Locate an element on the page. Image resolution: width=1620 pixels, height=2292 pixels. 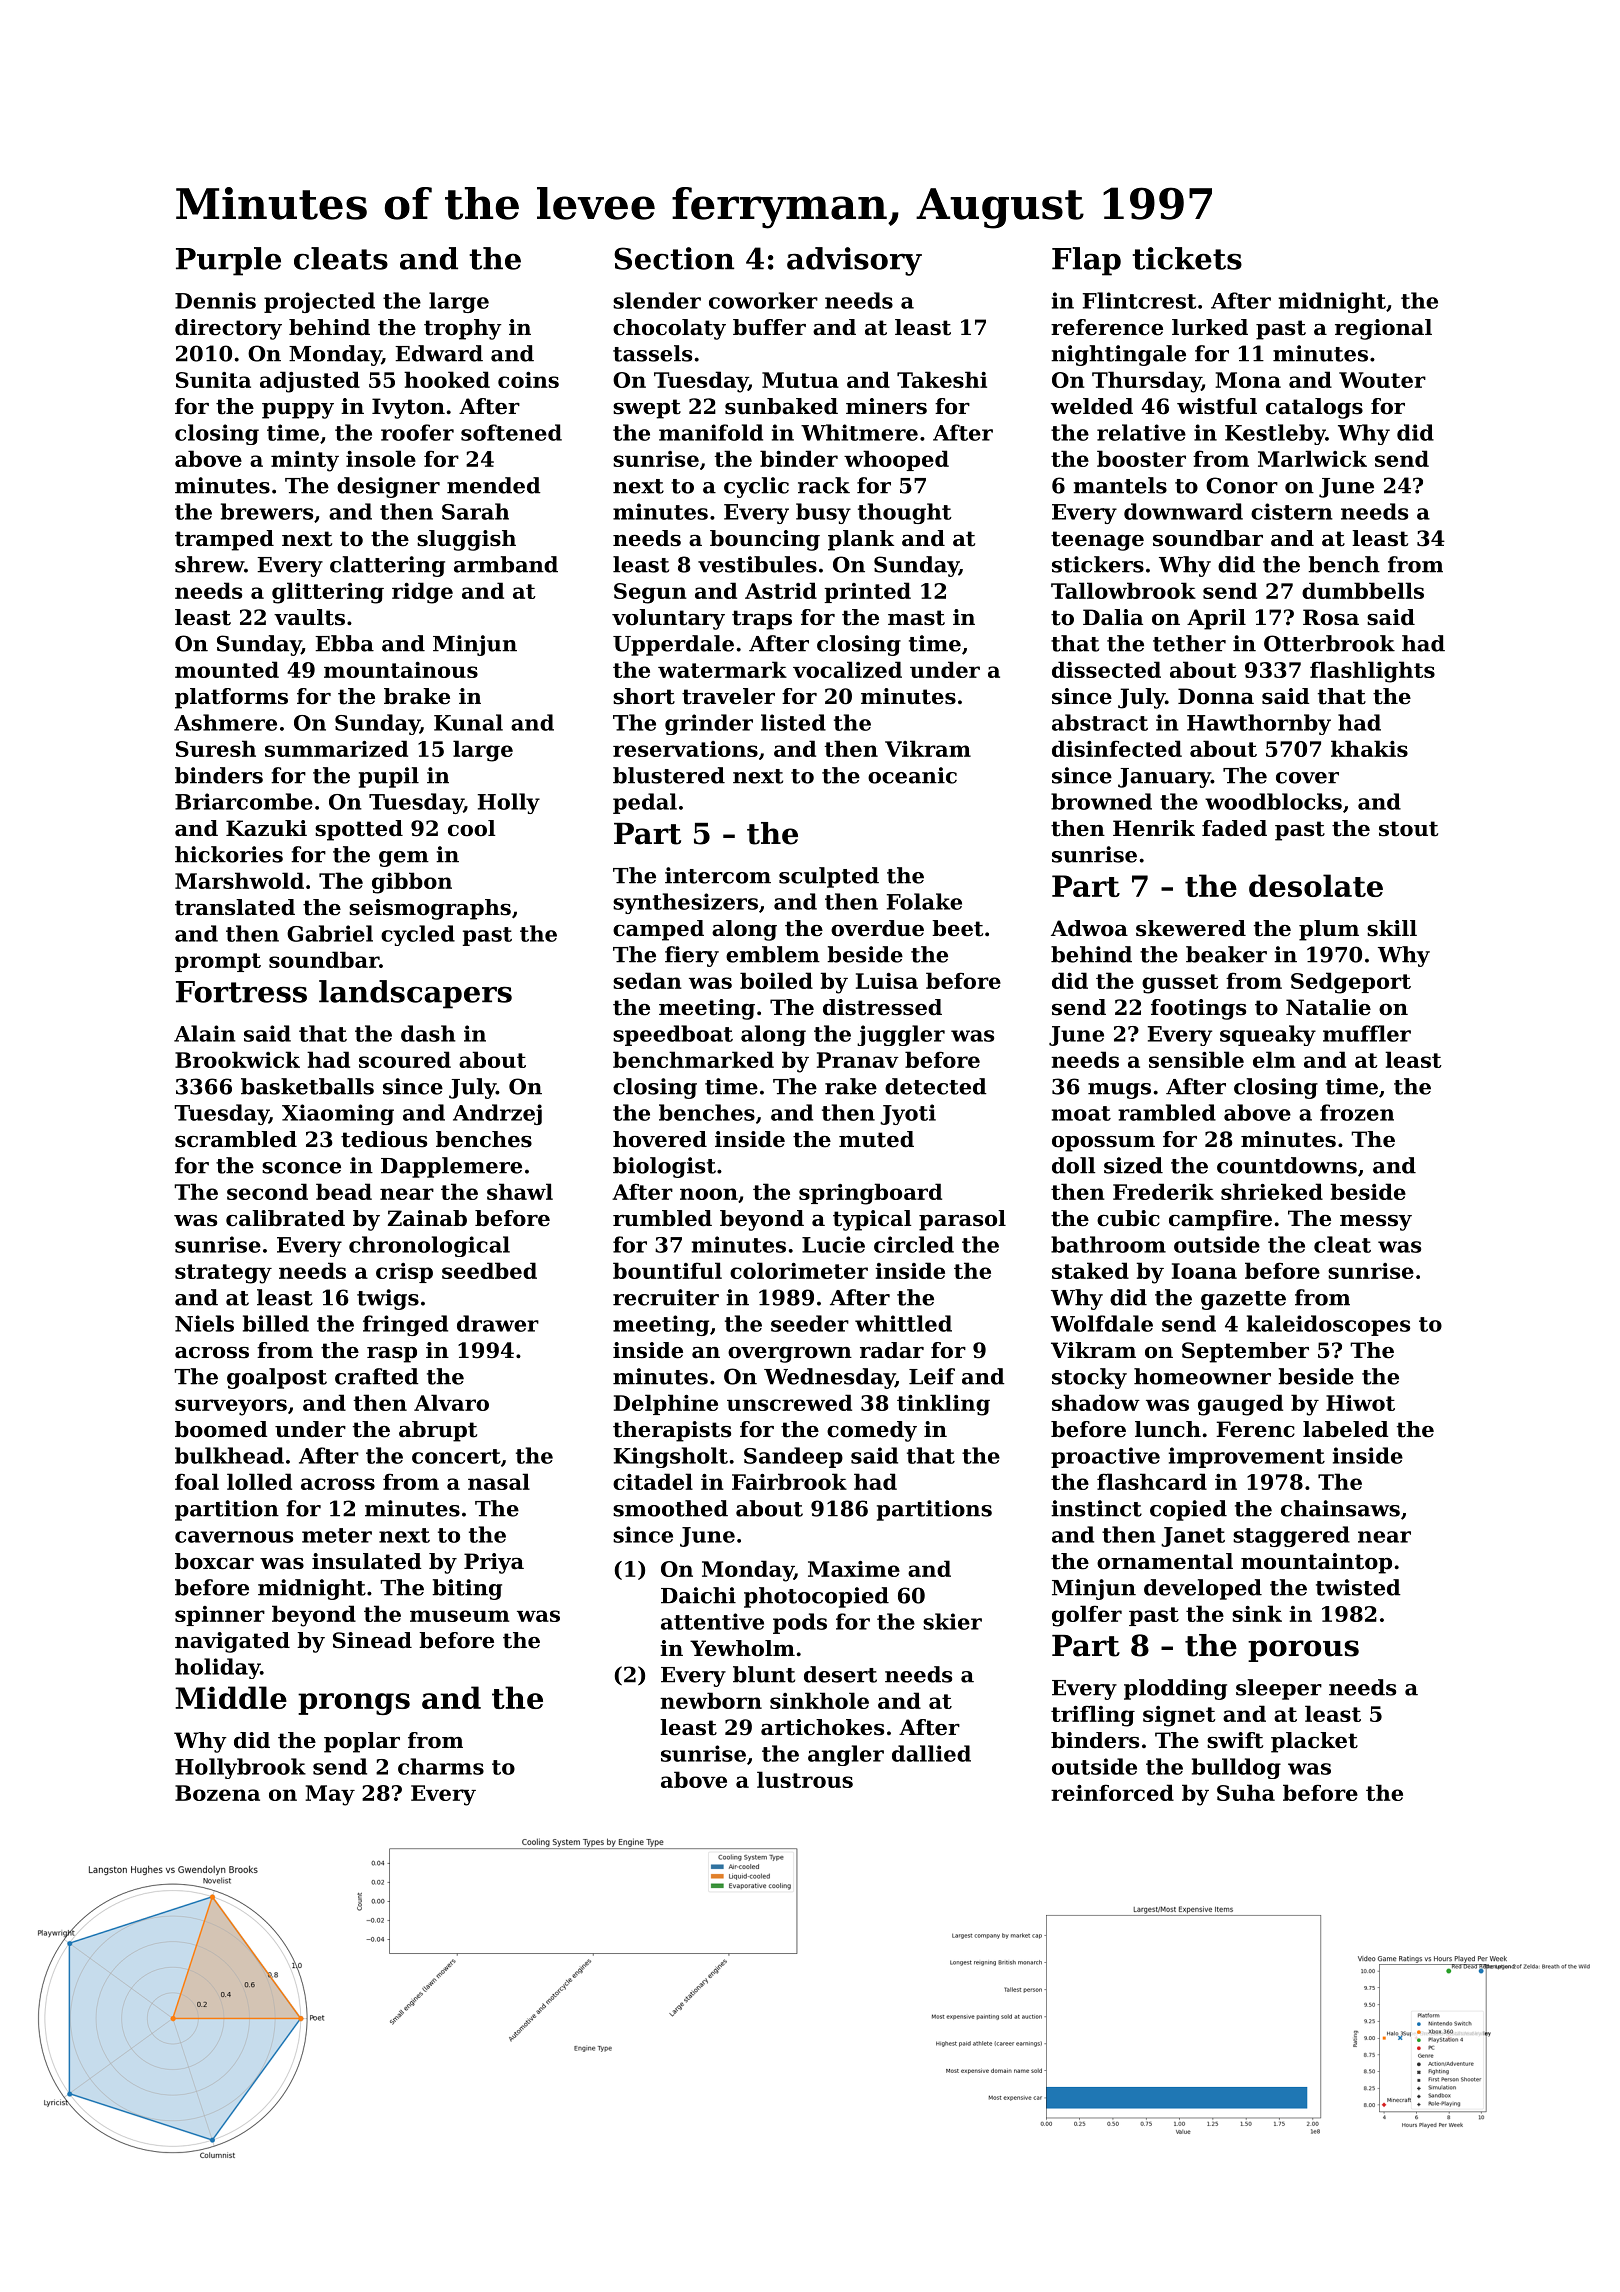
bountiful is located at coordinates (667, 1270).
